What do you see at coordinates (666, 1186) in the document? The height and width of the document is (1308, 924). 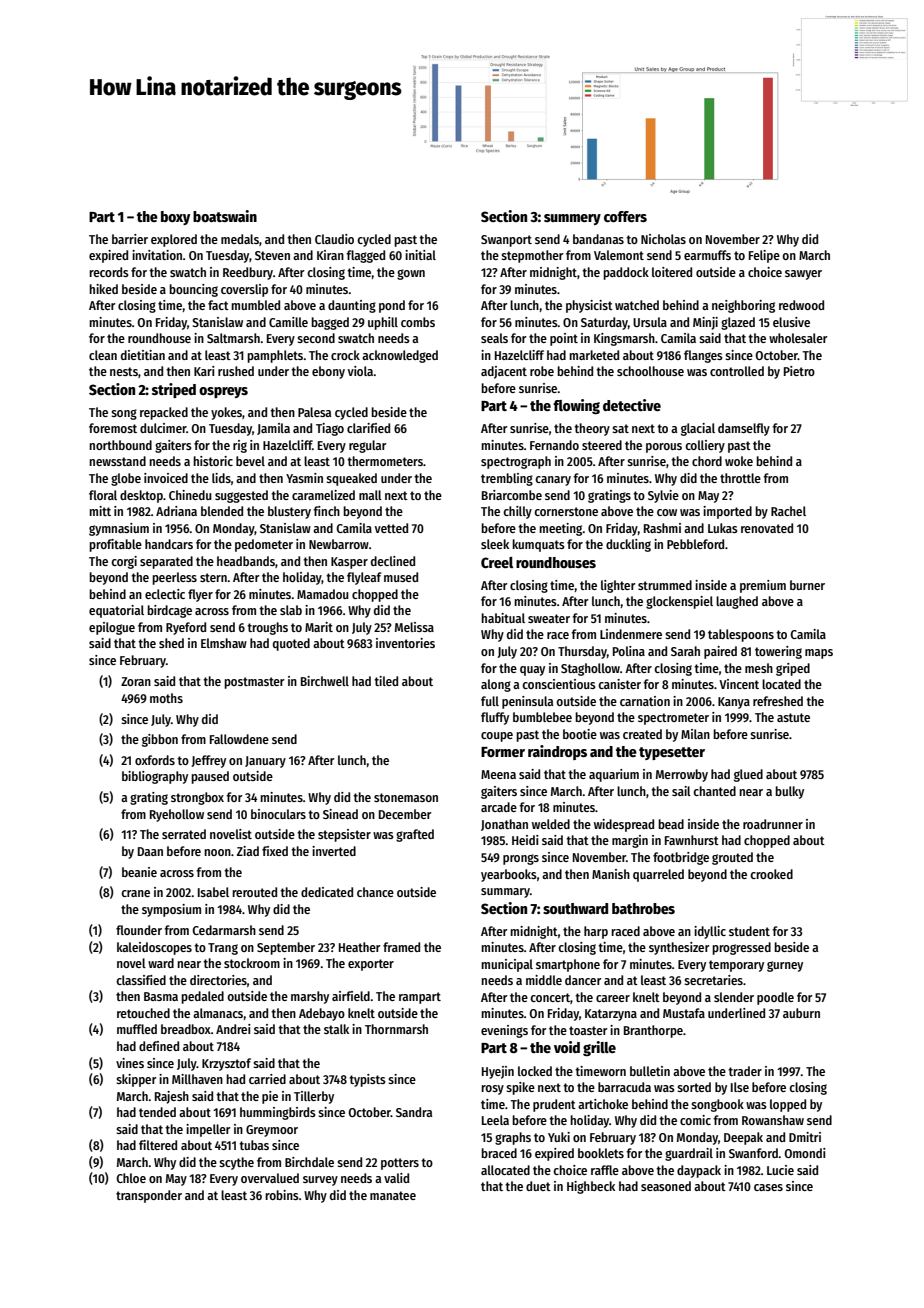 I see `seasoned` at bounding box center [666, 1186].
